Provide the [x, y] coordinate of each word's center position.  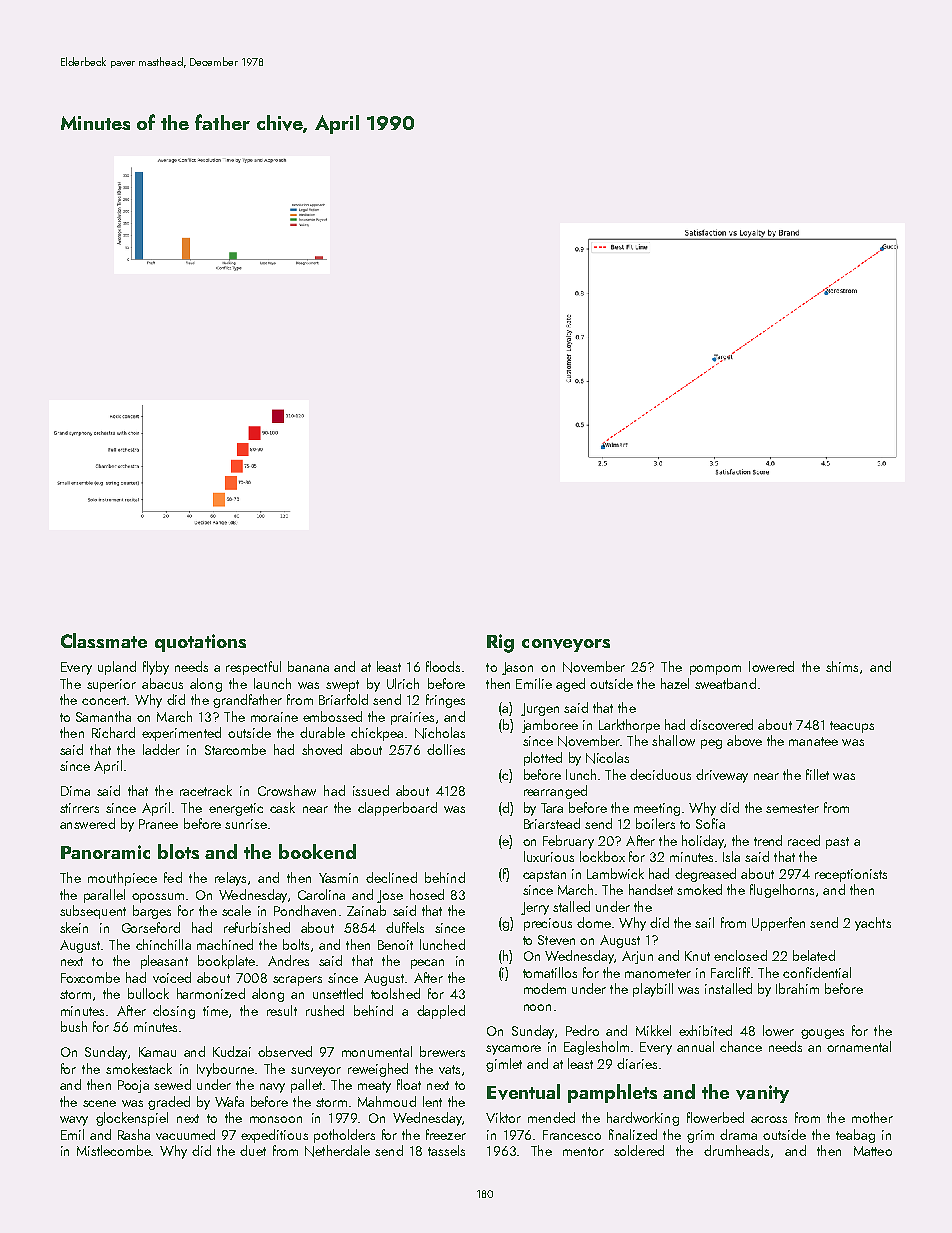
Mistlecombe [114, 1150]
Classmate [104, 640]
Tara [552, 808]
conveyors [566, 645]
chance [741, 1046]
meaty [374, 1087]
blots [178, 851]
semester [792, 808]
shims [842, 666]
